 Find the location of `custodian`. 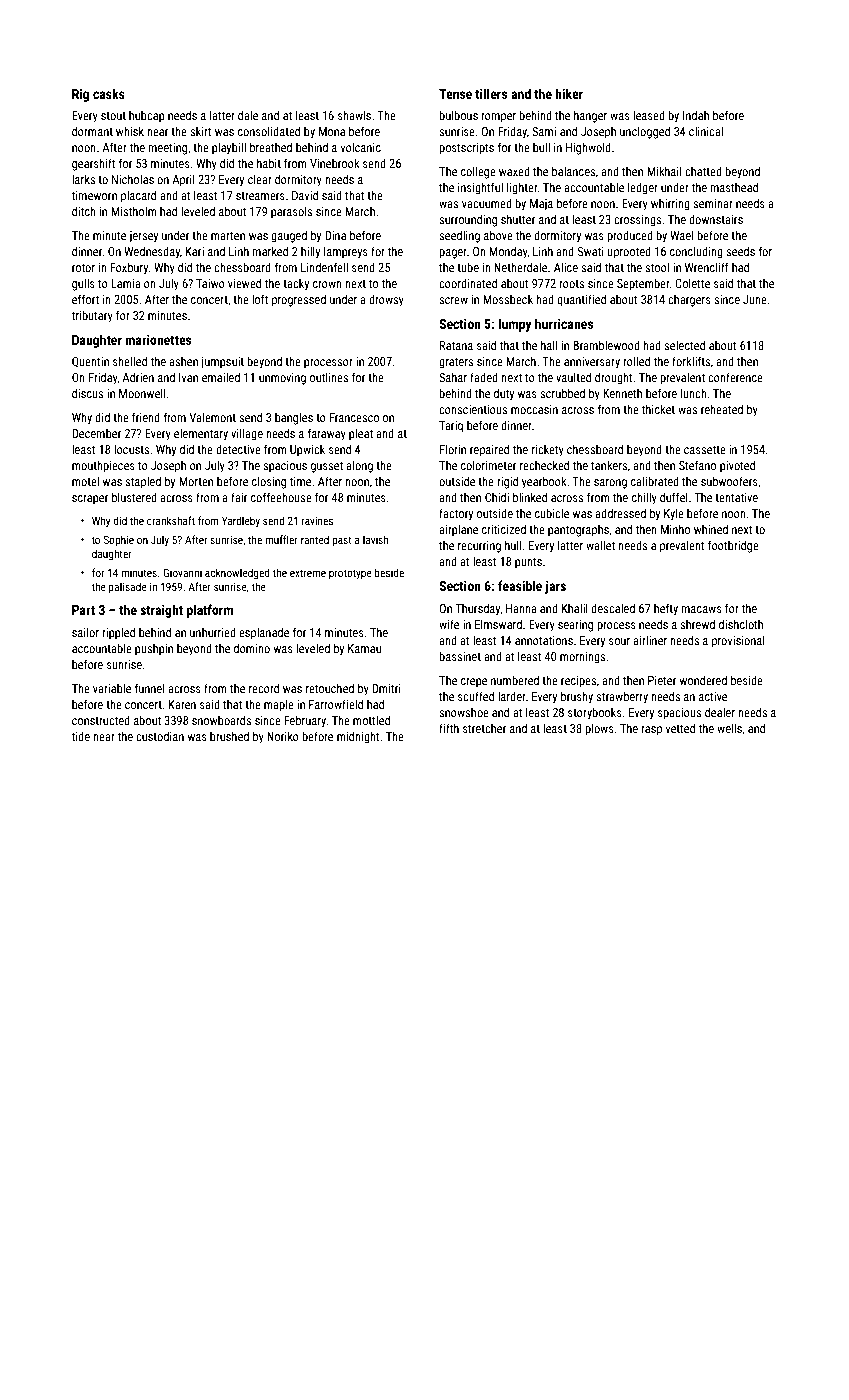

custodian is located at coordinates (160, 736).
